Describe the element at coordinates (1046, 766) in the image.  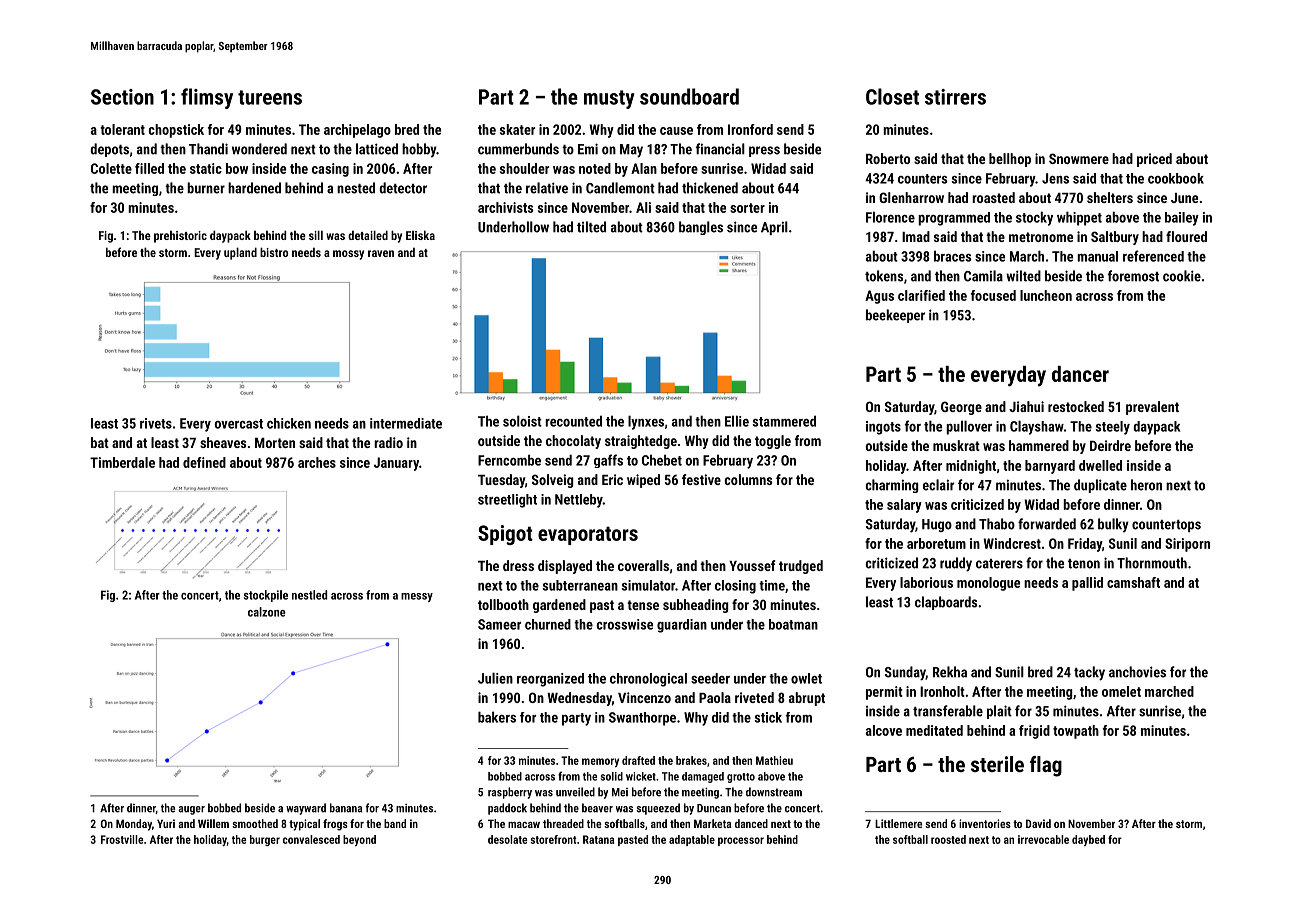
I see `flag` at that location.
